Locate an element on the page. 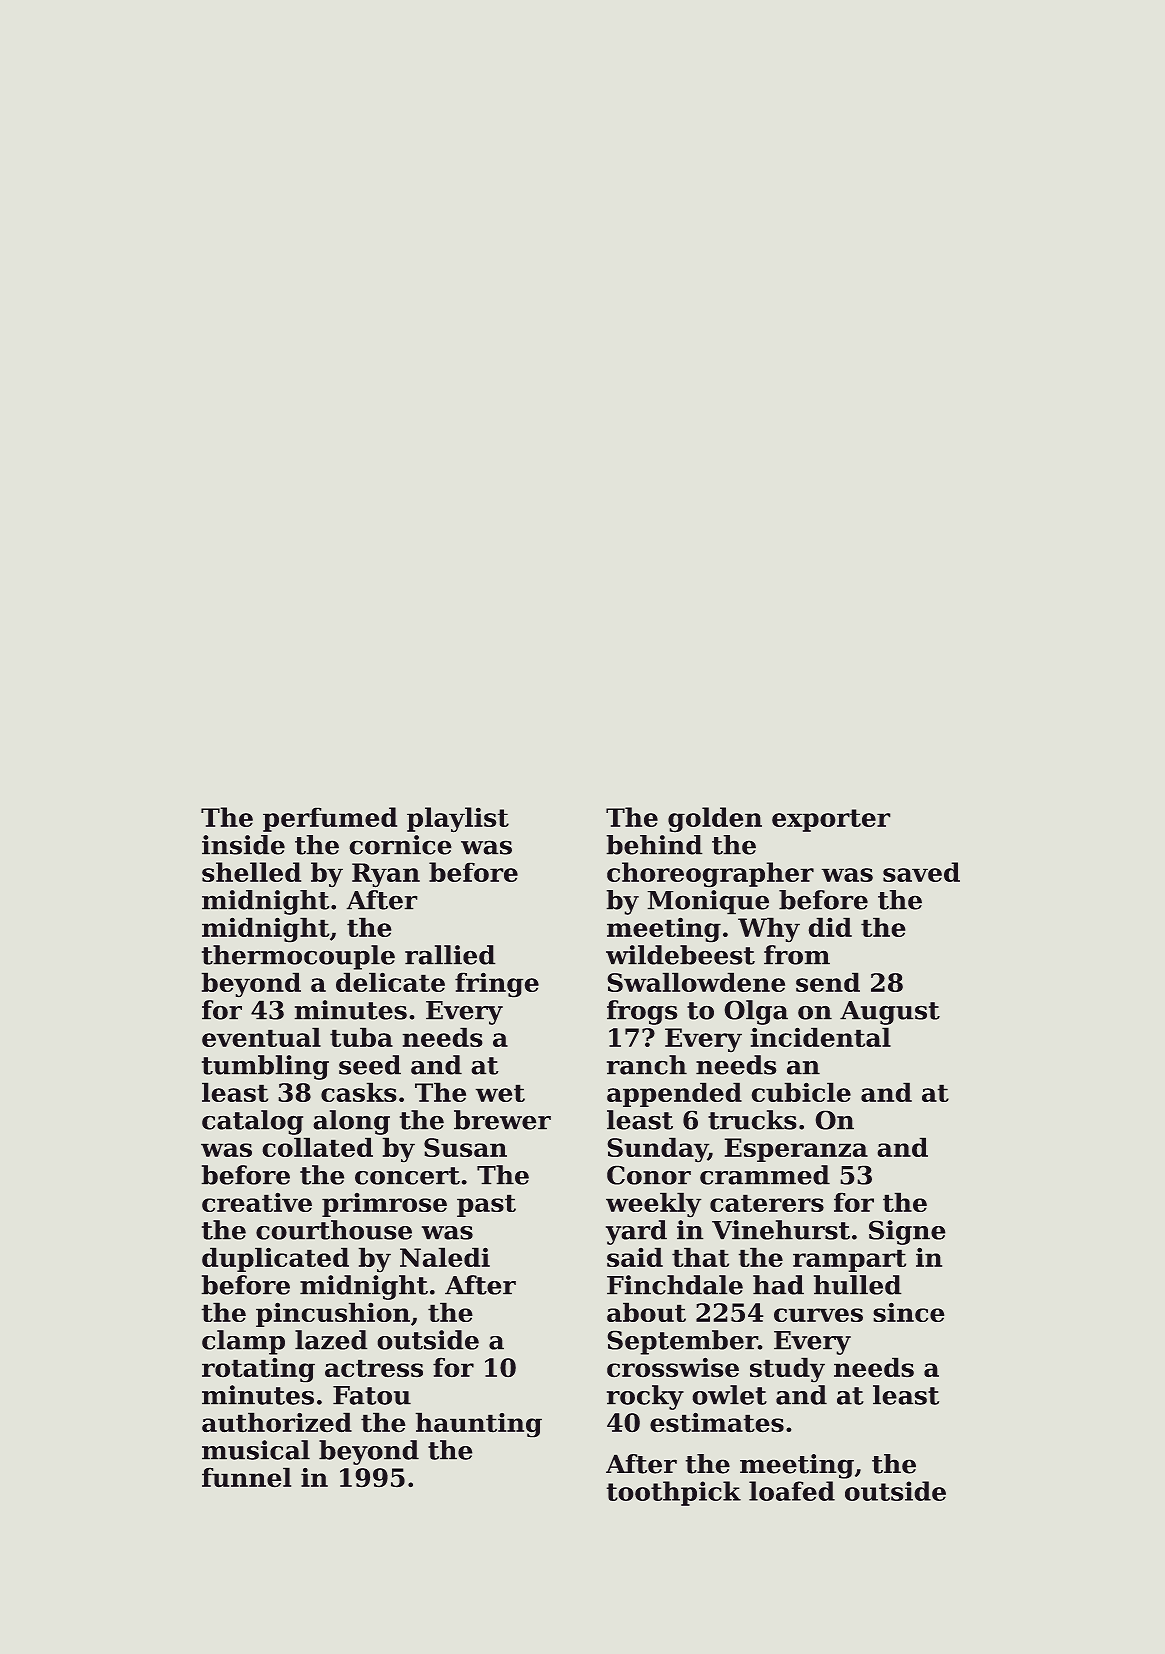 The image size is (1165, 1654). Sunday is located at coordinates (657, 1150).
